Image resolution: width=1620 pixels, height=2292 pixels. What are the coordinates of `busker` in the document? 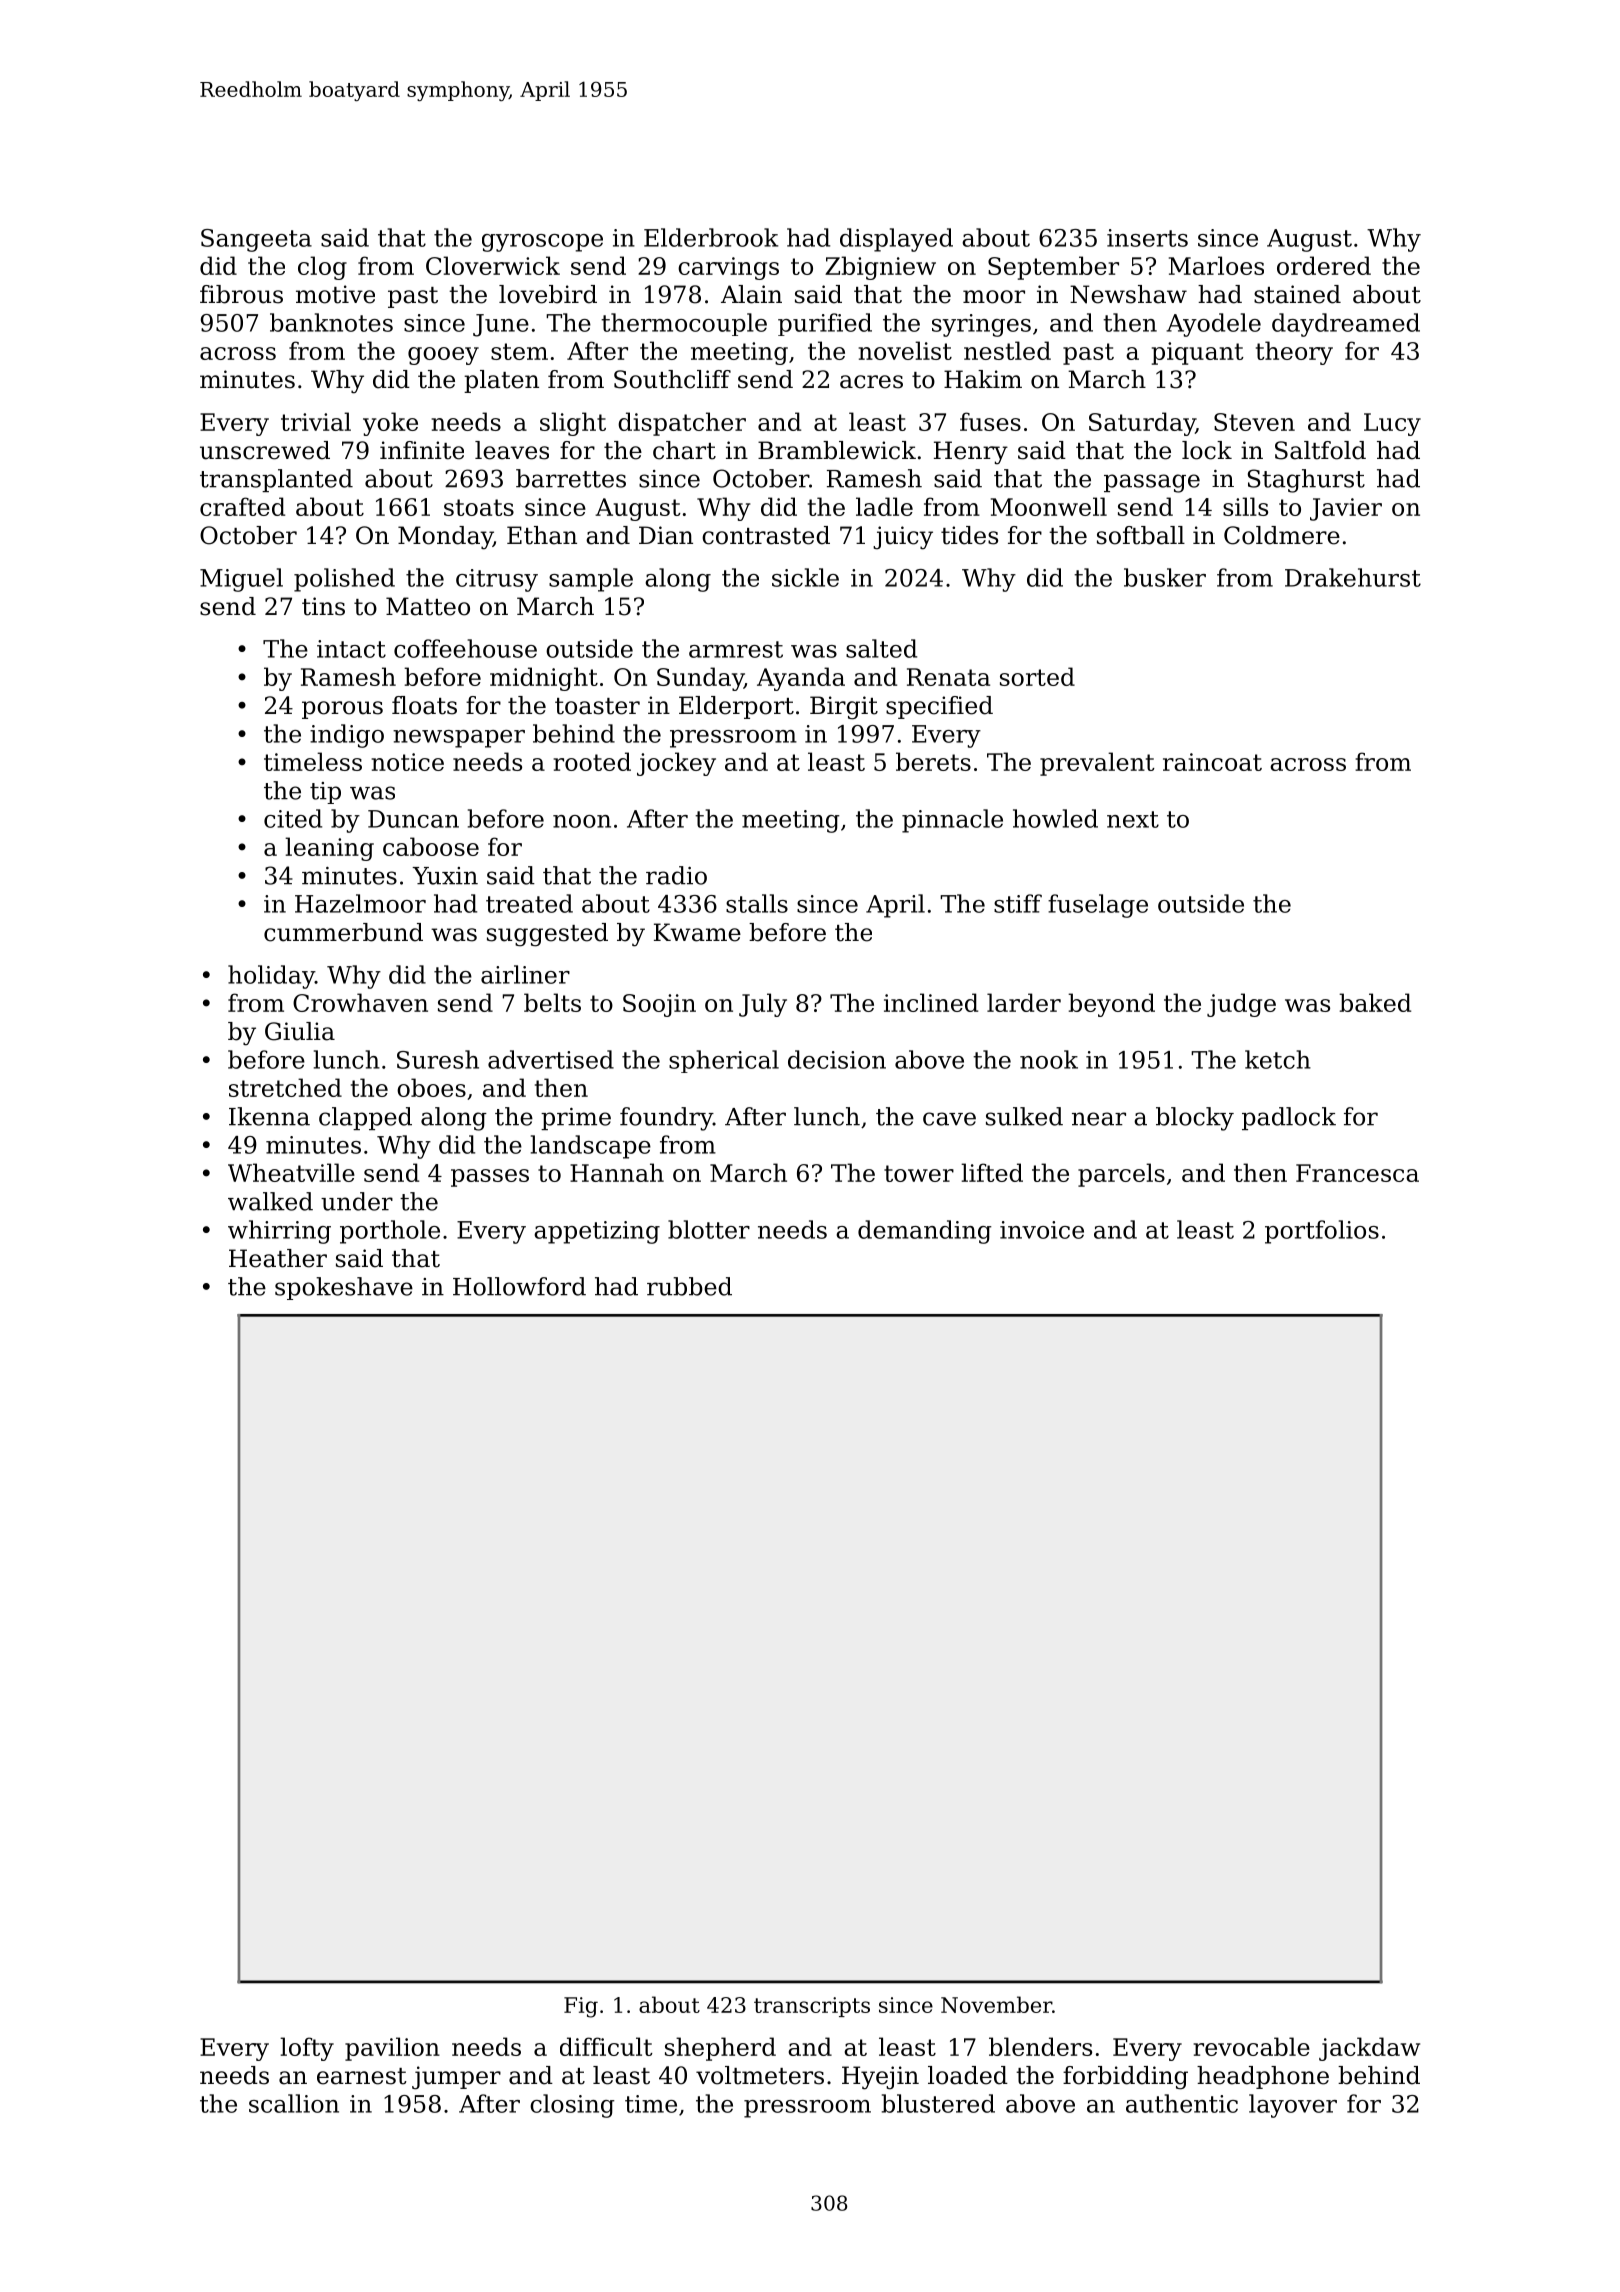 It's located at (1165, 577).
